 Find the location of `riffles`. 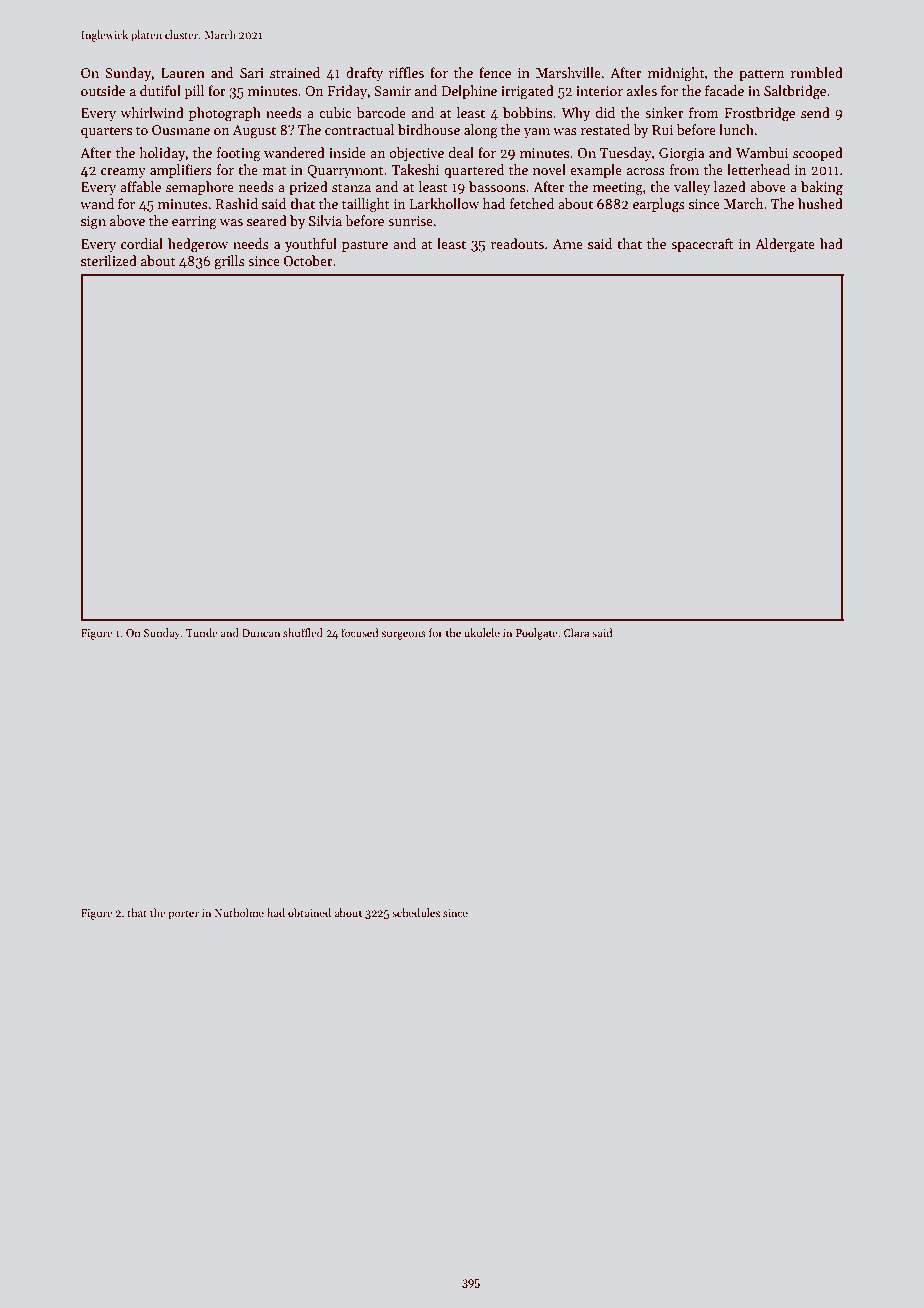

riffles is located at coordinates (406, 72).
